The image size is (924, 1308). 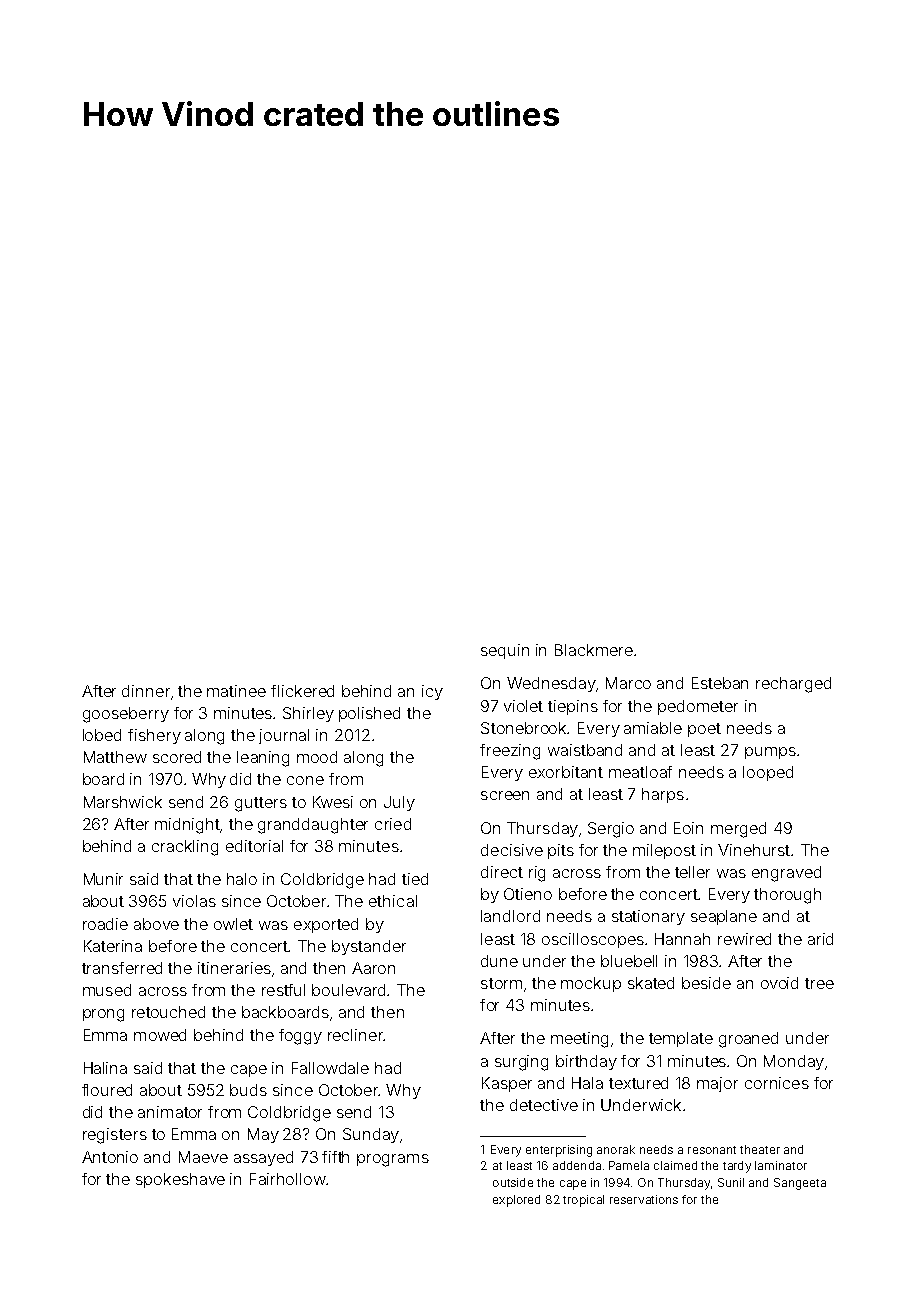 What do you see at coordinates (103, 879) in the screenshot?
I see `Munir` at bounding box center [103, 879].
